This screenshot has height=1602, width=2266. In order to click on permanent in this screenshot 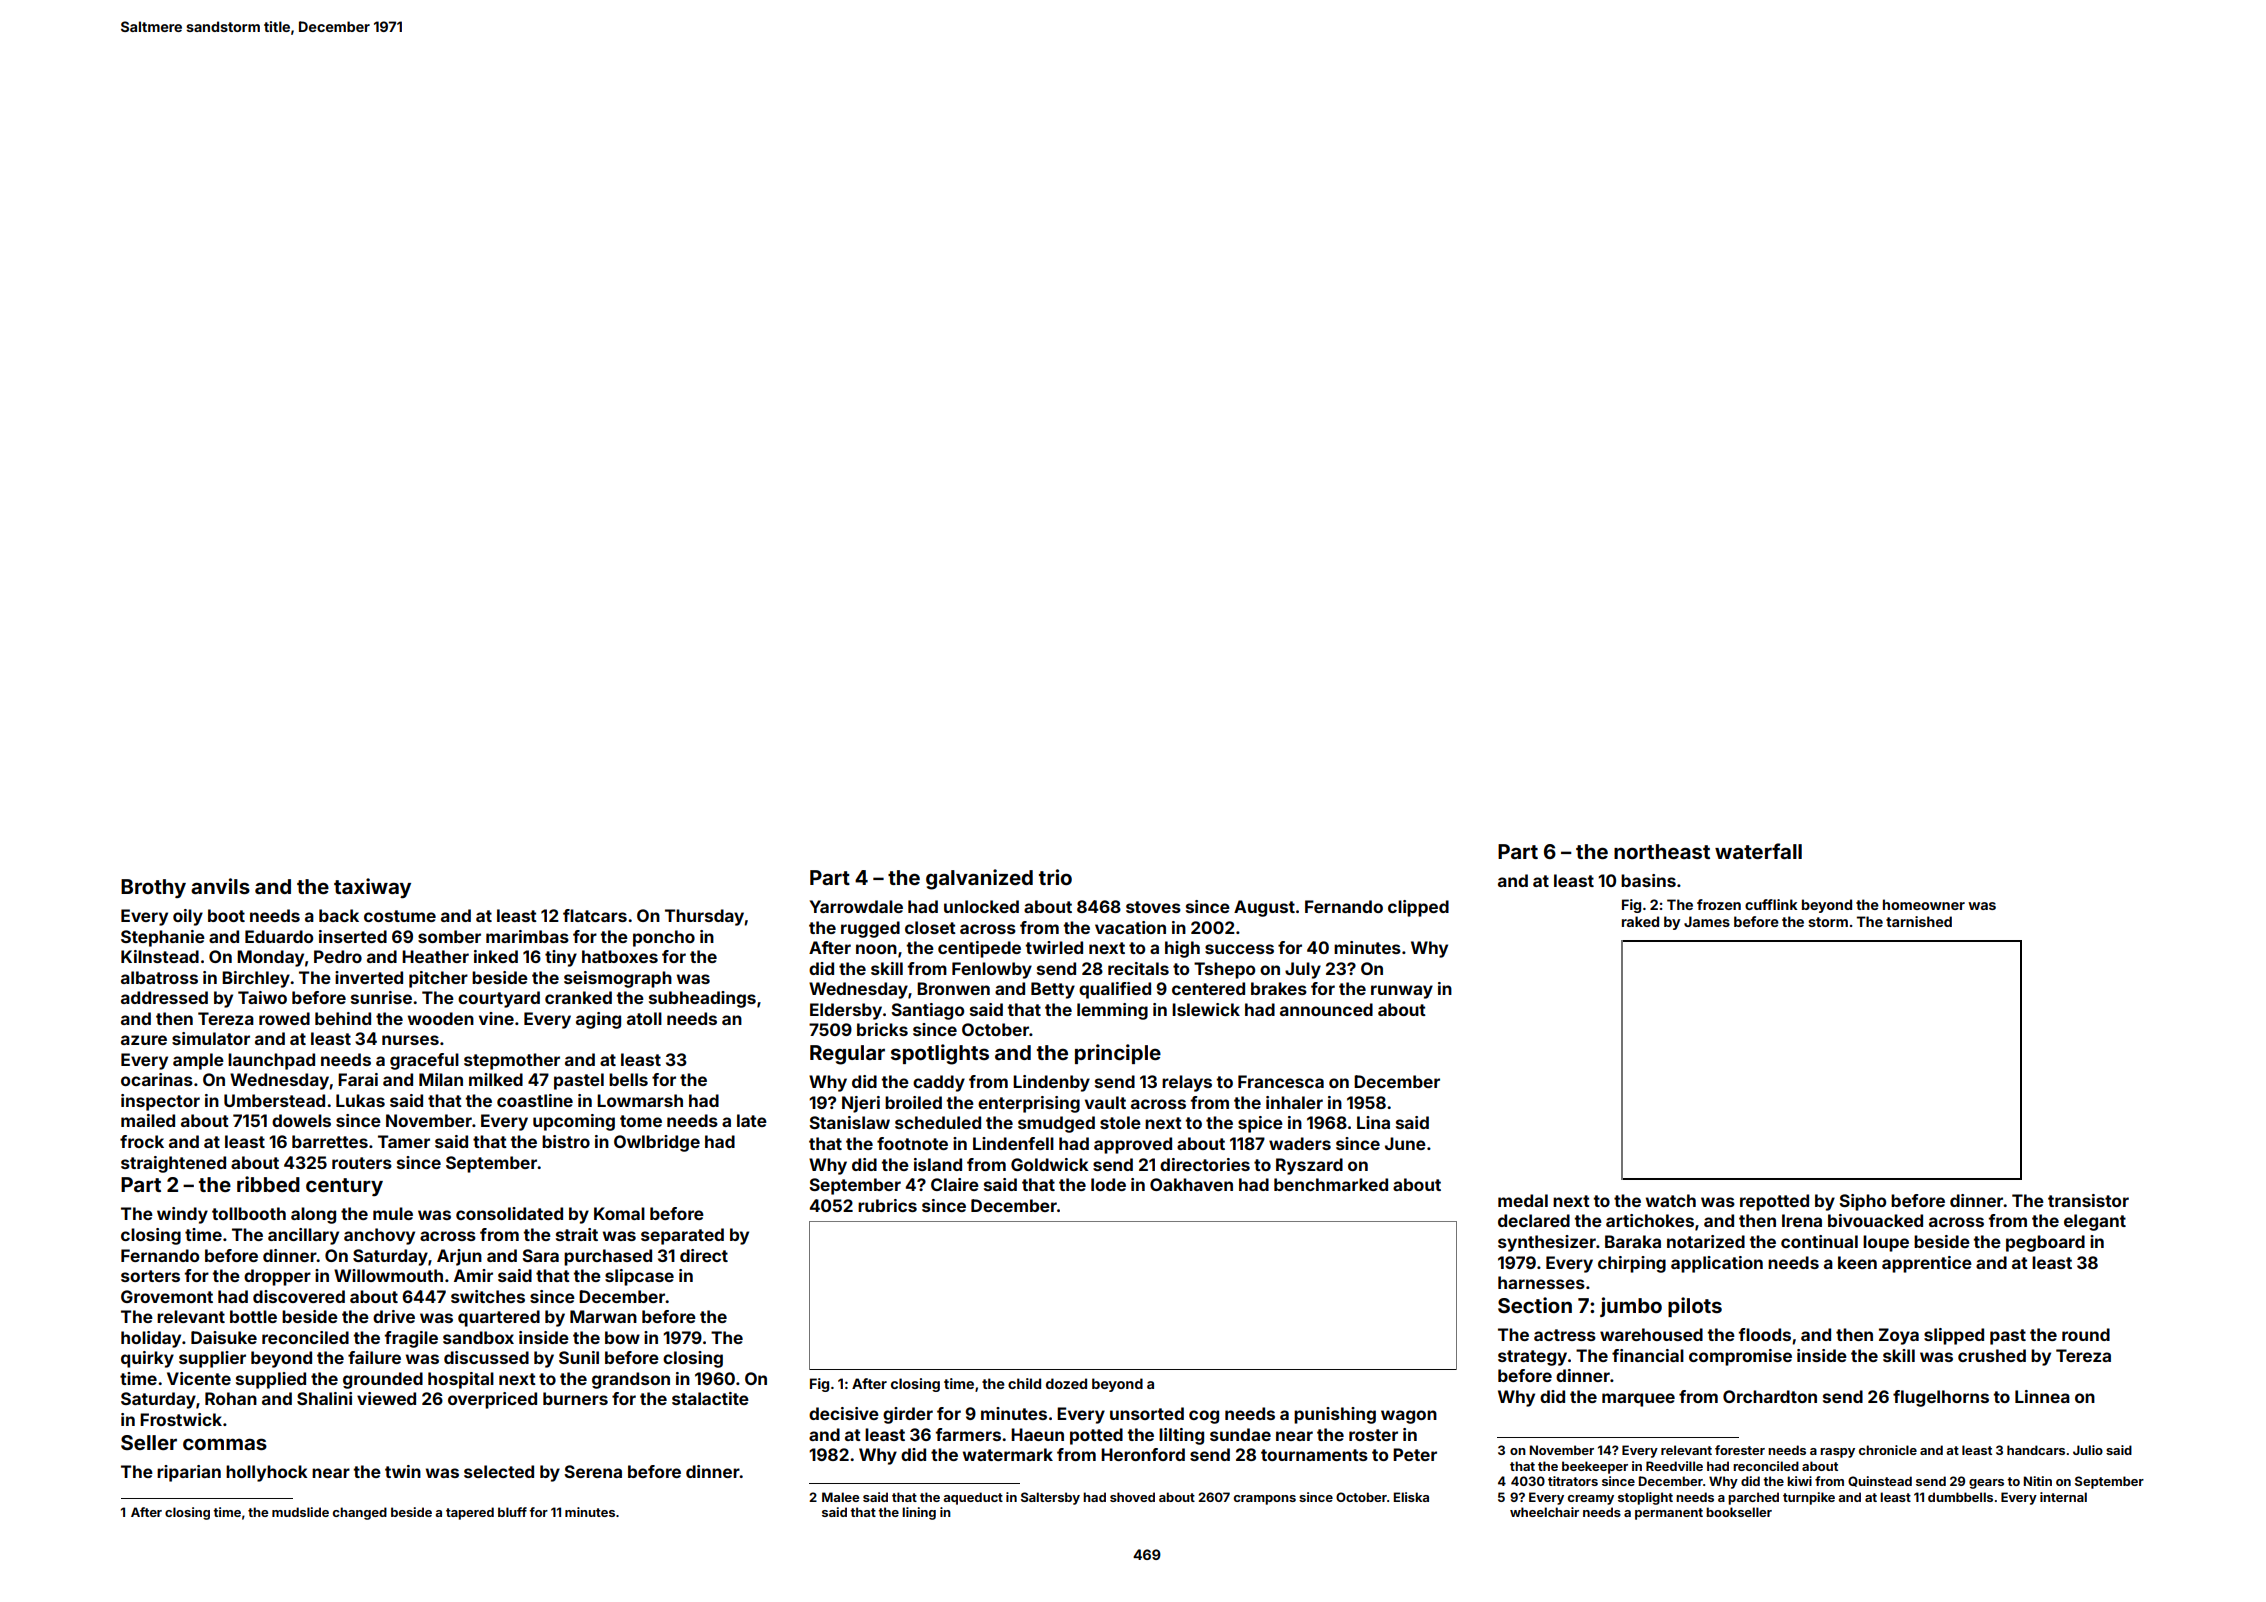, I will do `click(1669, 1514)`.
